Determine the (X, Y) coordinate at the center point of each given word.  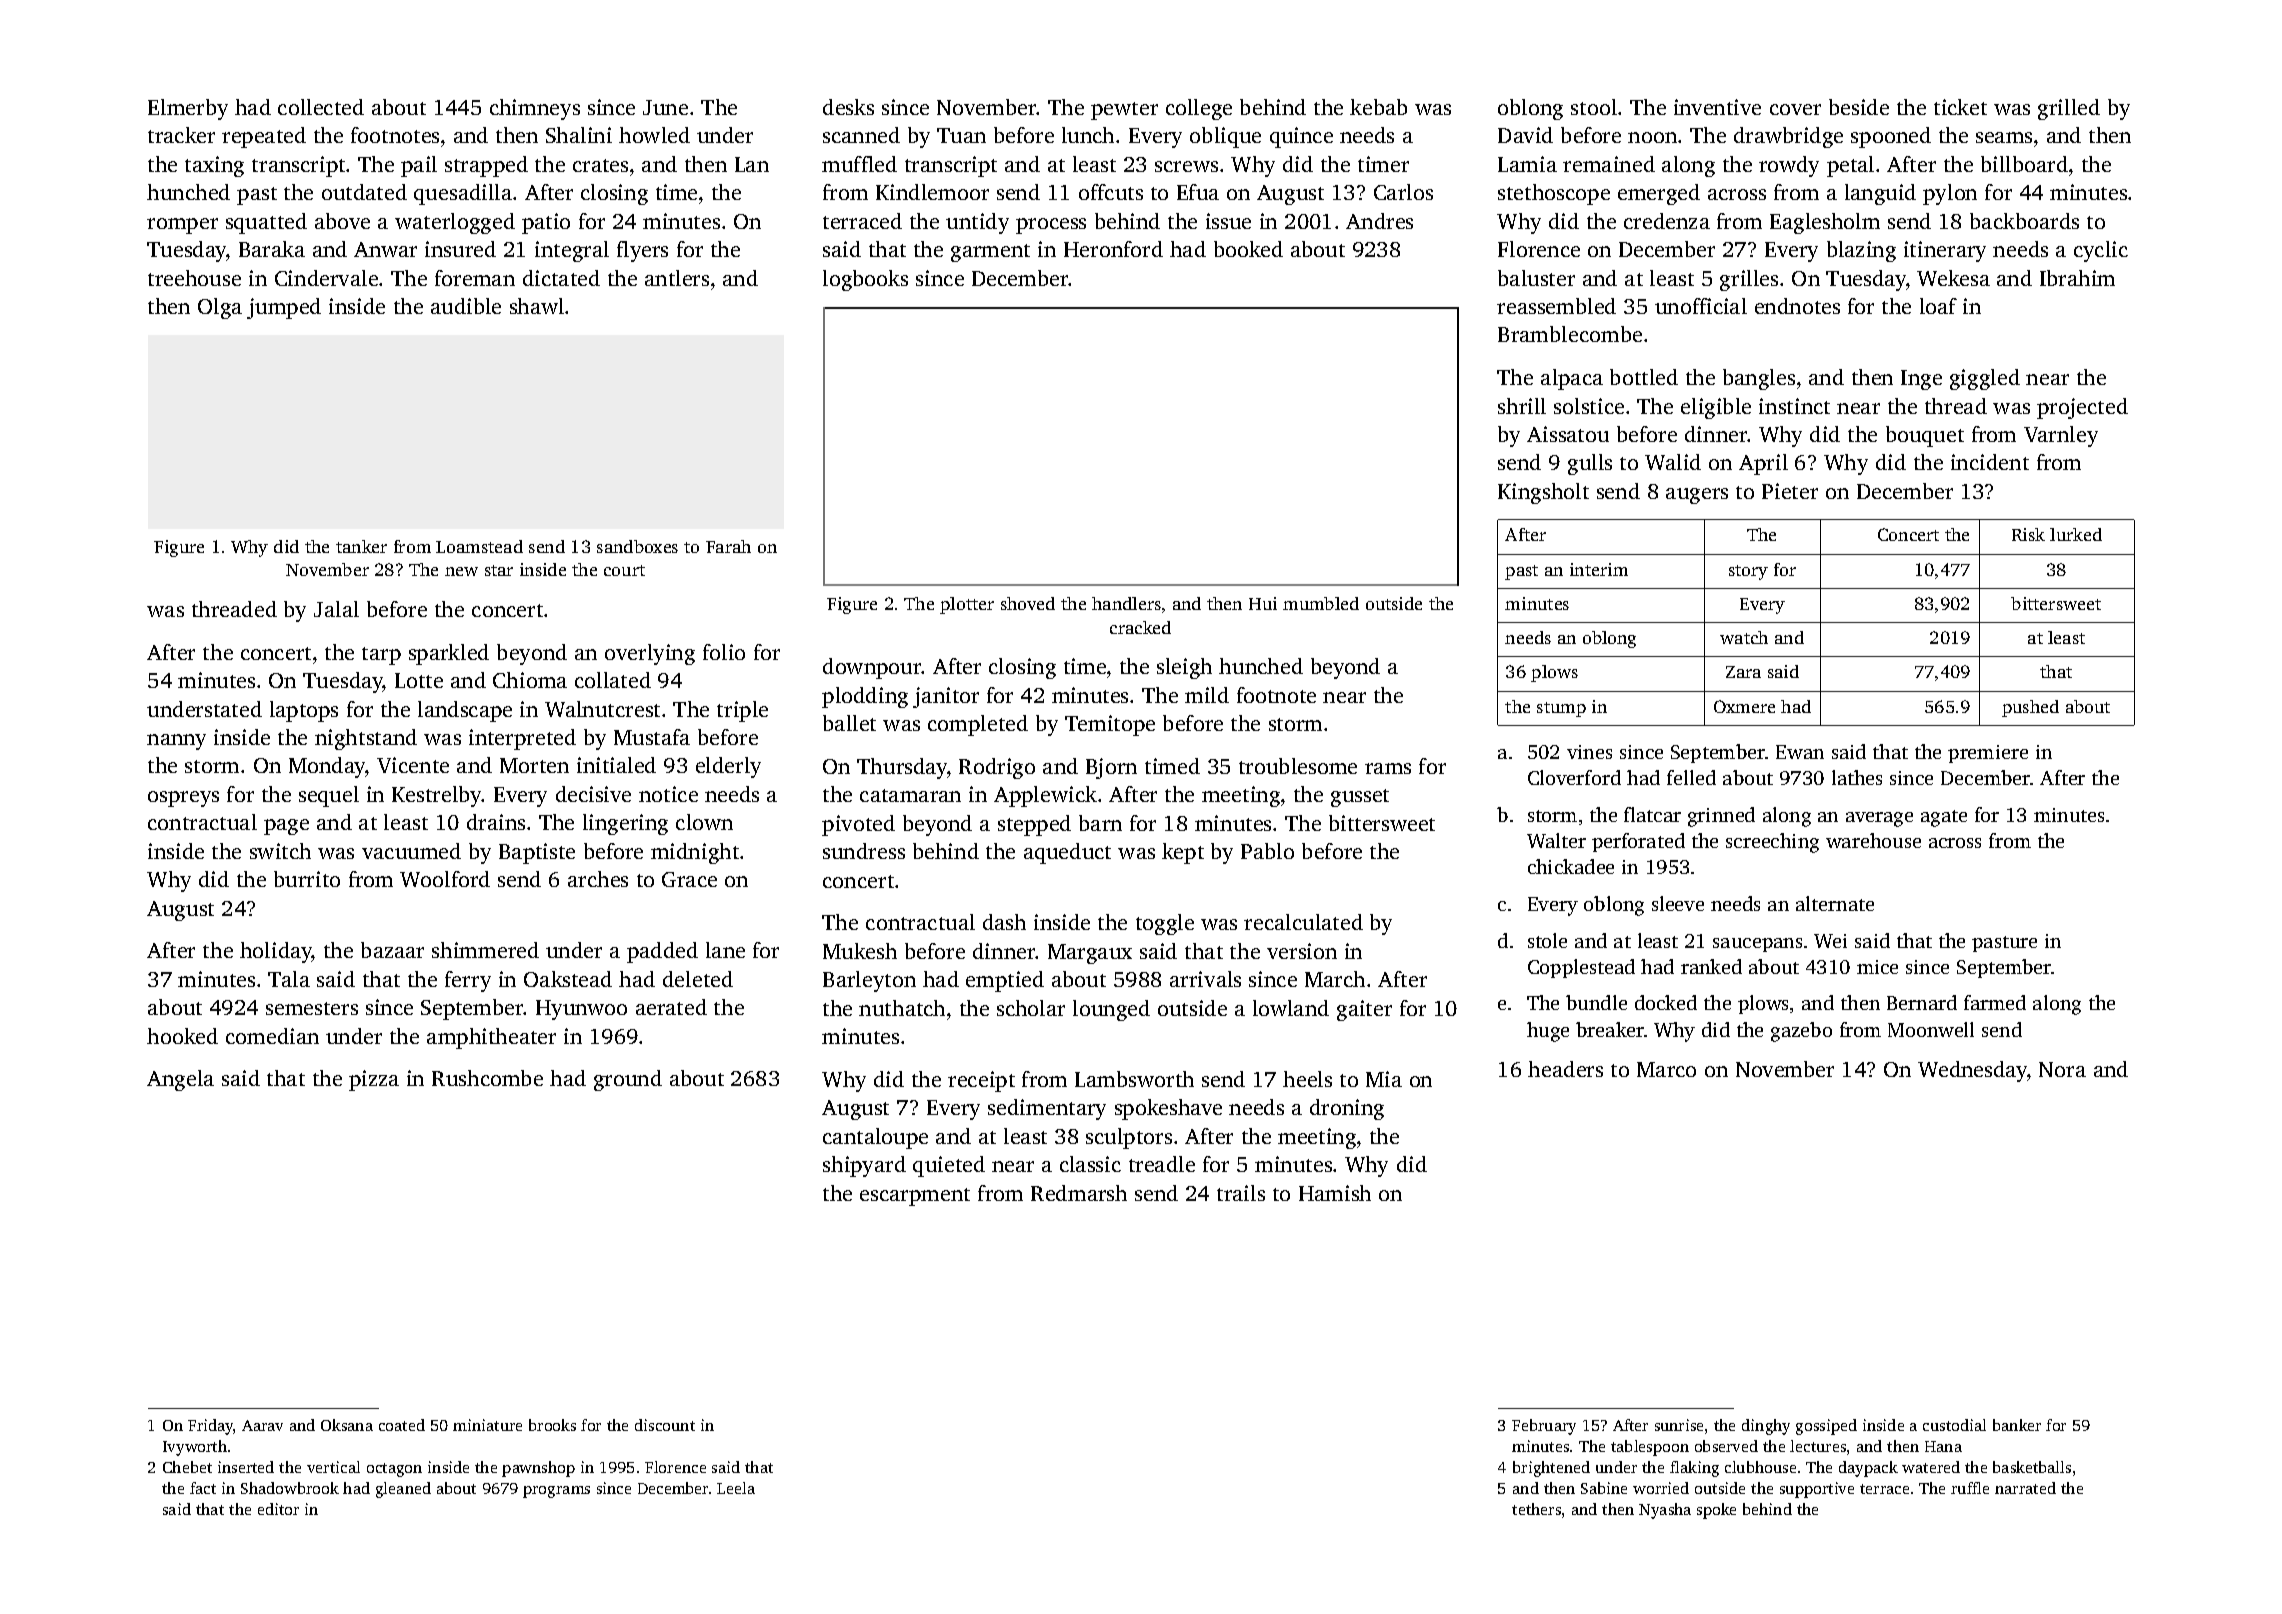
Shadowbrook (290, 1488)
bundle (1596, 1002)
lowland (1291, 1008)
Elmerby (188, 109)
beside (1859, 107)
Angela (180, 1080)
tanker (361, 546)
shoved (1028, 603)
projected (2082, 408)
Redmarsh (1079, 1193)
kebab (1378, 107)
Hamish (1335, 1193)
